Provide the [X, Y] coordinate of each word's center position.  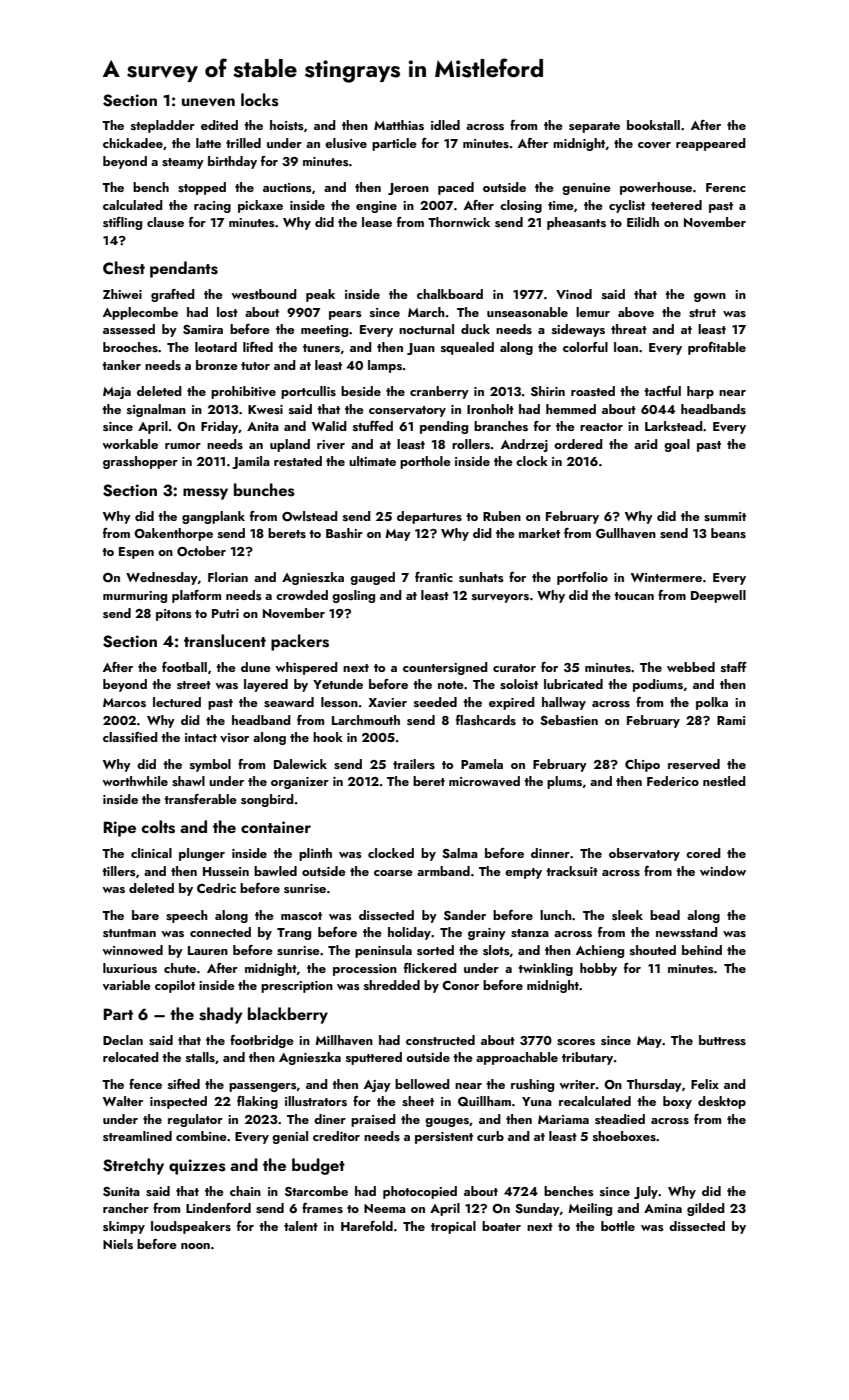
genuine [586, 189]
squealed [467, 348]
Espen [136, 553]
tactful [662, 391]
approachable [517, 1058]
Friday [219, 427]
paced [456, 188]
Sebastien [569, 720]
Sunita [121, 1192]
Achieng [600, 951]
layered [266, 685]
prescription [297, 987]
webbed [691, 667]
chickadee [133, 143]
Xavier [387, 702]
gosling [353, 596]
